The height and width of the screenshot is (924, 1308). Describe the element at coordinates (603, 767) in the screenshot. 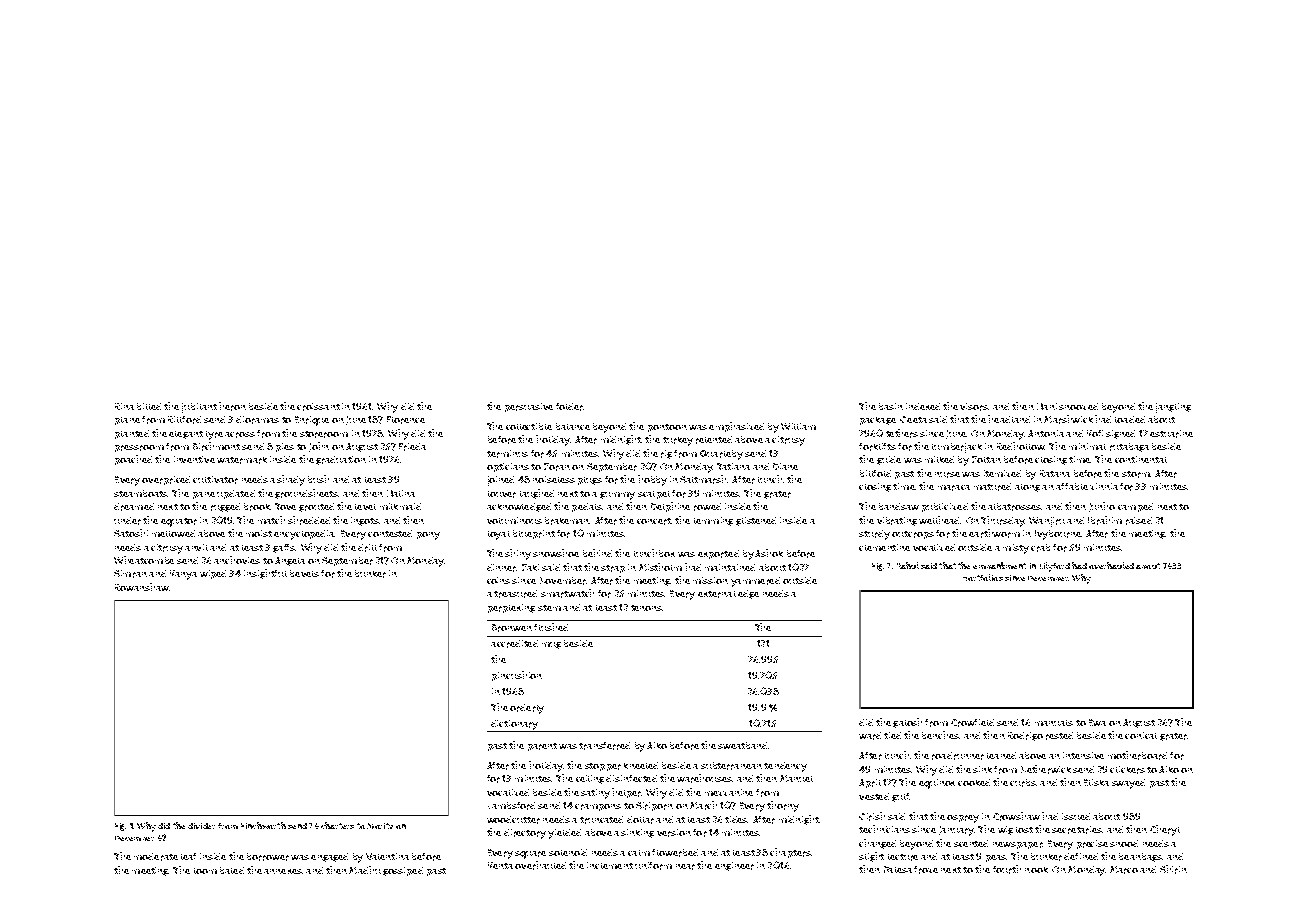

I see `stopper` at that location.
